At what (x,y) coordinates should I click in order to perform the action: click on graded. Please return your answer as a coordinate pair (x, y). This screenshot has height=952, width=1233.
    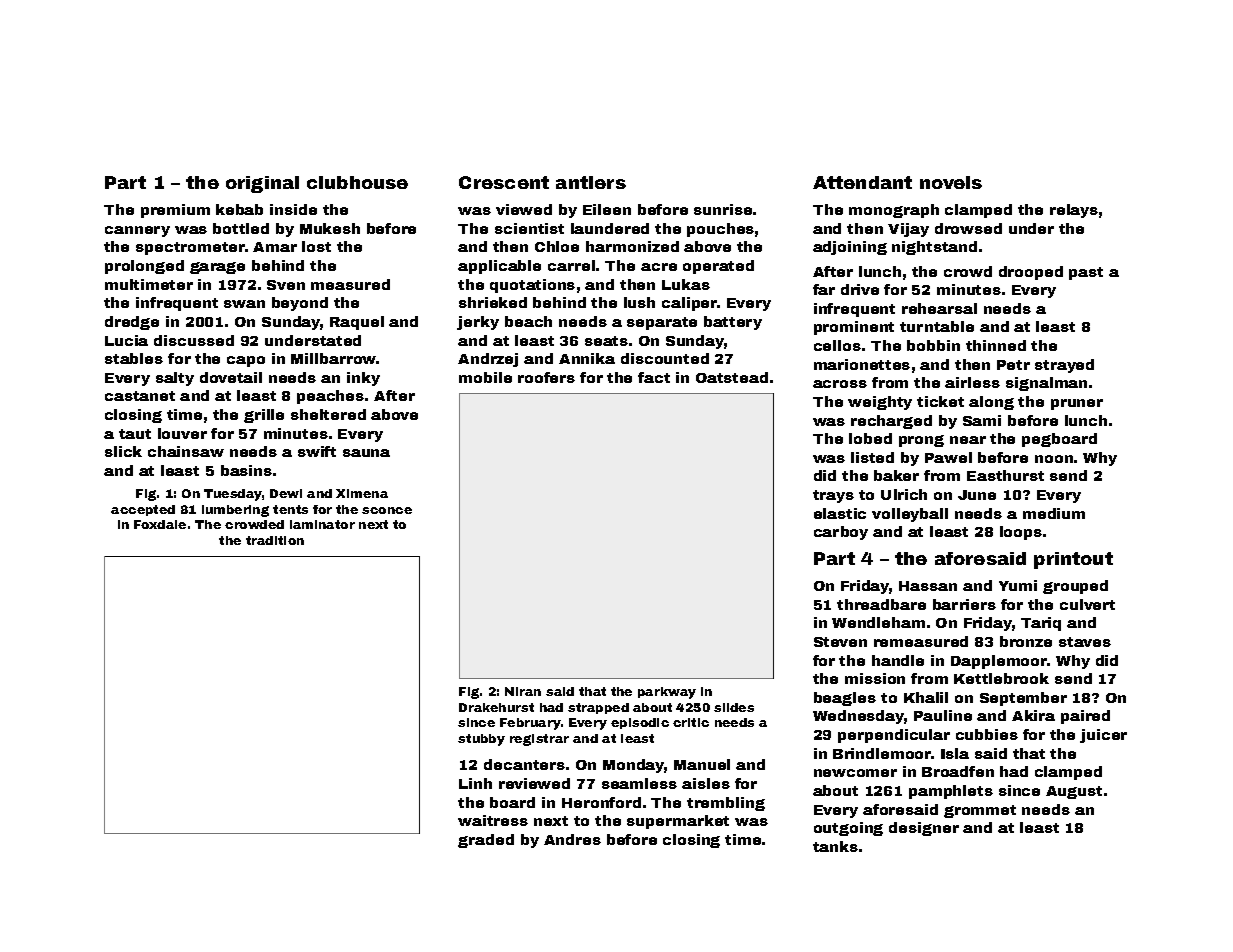
    Looking at the image, I should click on (486, 841).
